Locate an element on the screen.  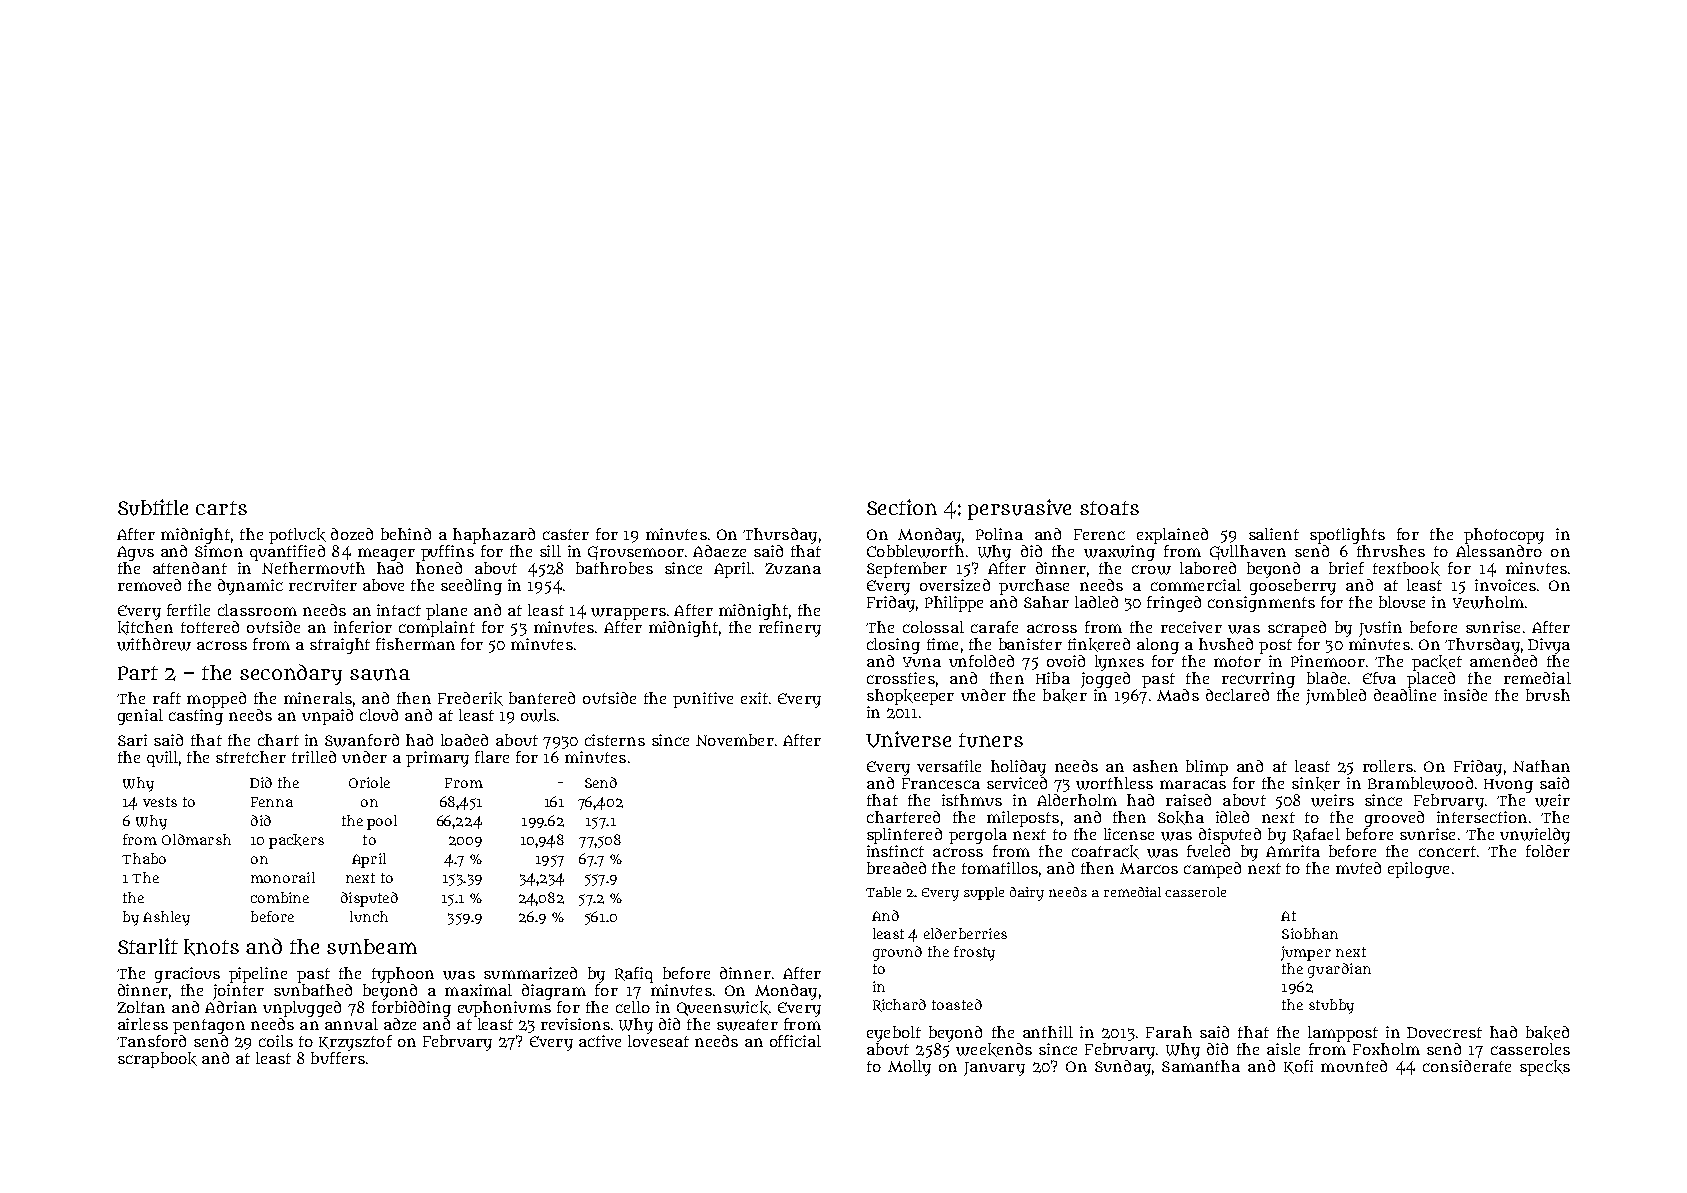
exit is located at coordinates (754, 698).
